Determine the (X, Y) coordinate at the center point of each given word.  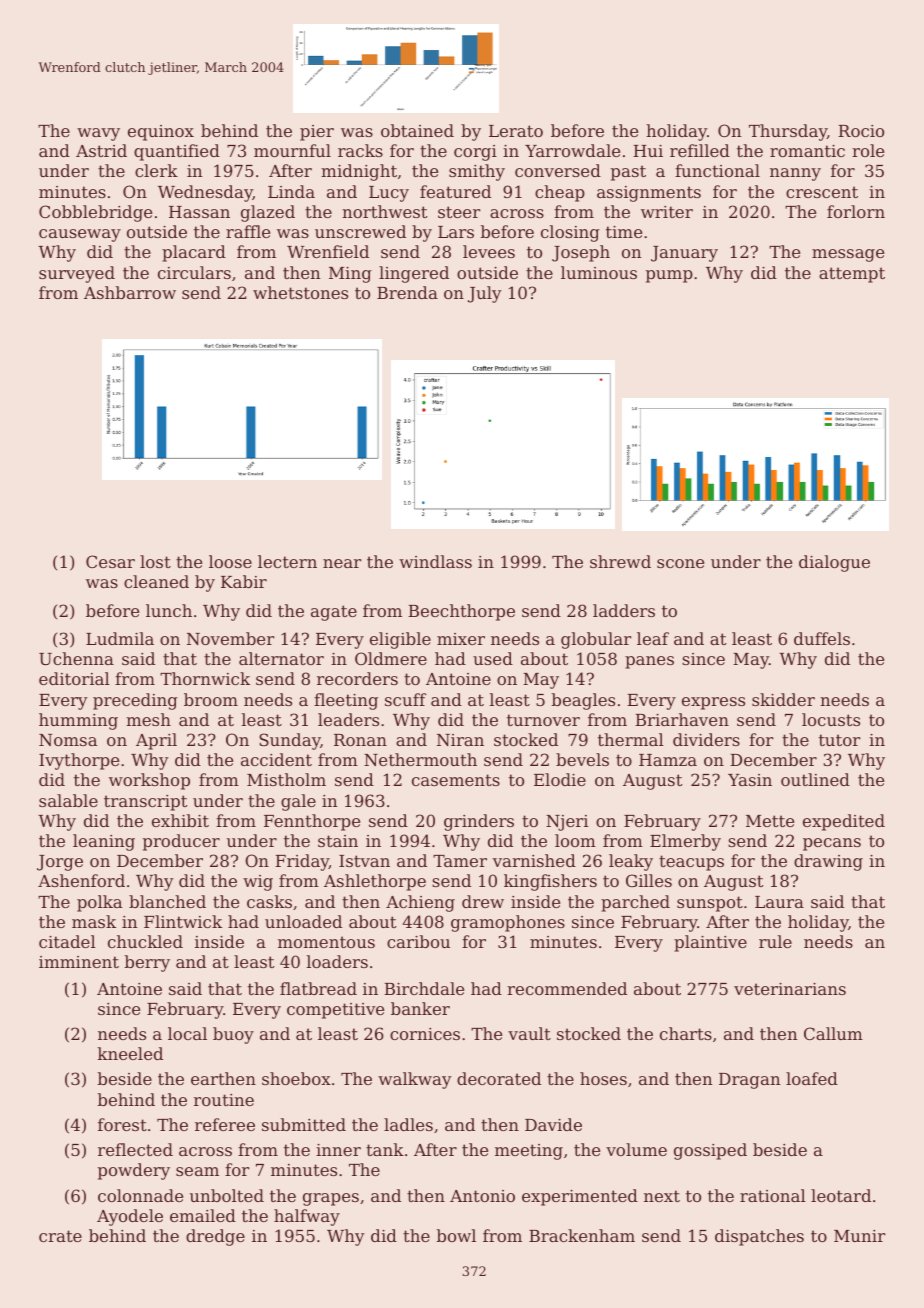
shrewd (620, 561)
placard (194, 253)
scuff (405, 699)
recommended (567, 988)
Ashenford (81, 880)
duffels (822, 638)
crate (60, 1236)
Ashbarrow (130, 292)
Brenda (407, 292)
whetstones (300, 292)
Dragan (749, 1081)
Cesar (110, 561)
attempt (852, 275)
